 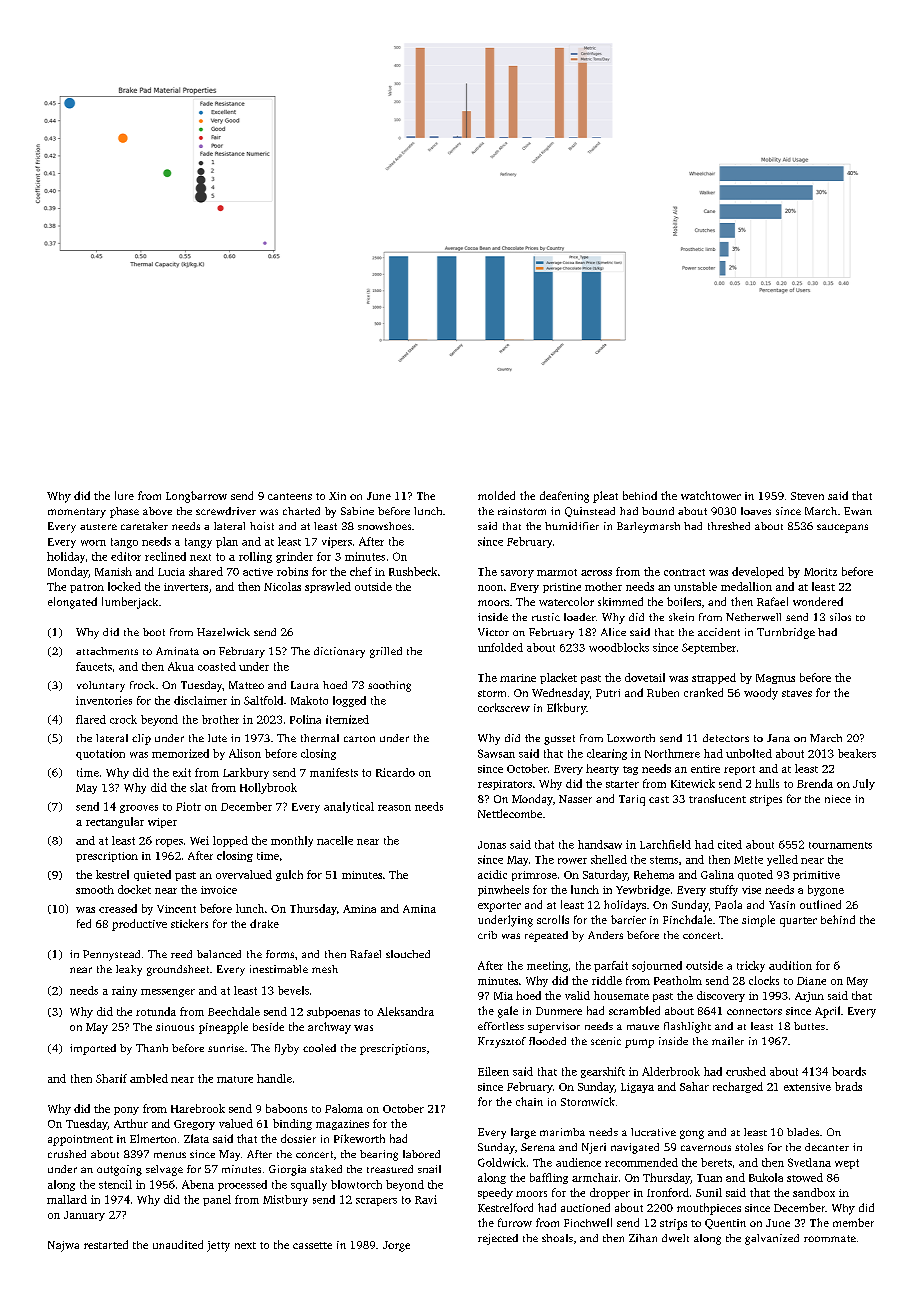 What do you see at coordinates (175, 1027) in the screenshot?
I see `sinuous` at bounding box center [175, 1027].
